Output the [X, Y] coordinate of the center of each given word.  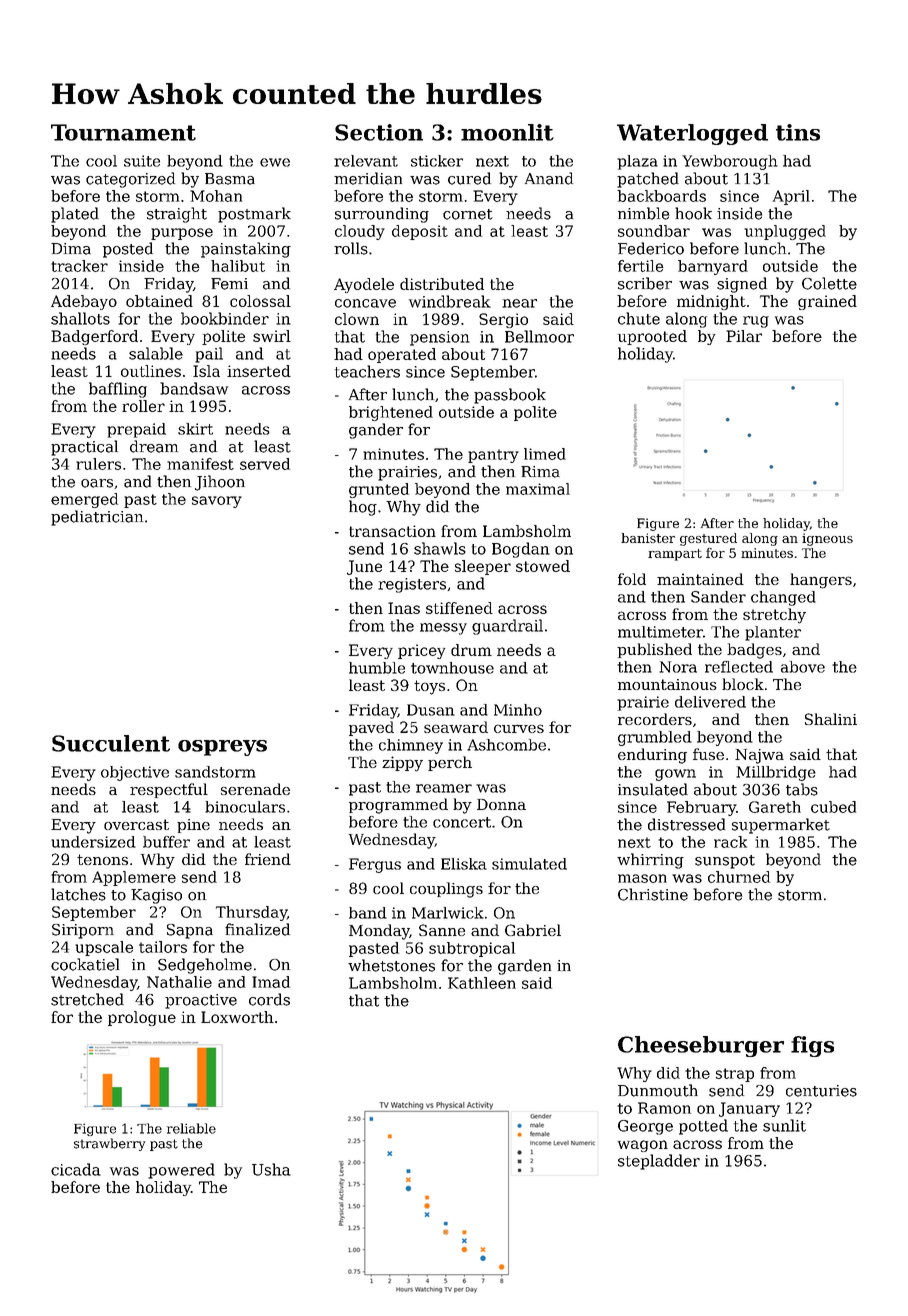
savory [217, 502]
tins [798, 132]
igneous [827, 539]
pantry [493, 456]
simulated [529, 864]
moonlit [507, 132]
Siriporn [83, 931]
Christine [653, 894]
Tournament [123, 132]
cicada [76, 1169]
